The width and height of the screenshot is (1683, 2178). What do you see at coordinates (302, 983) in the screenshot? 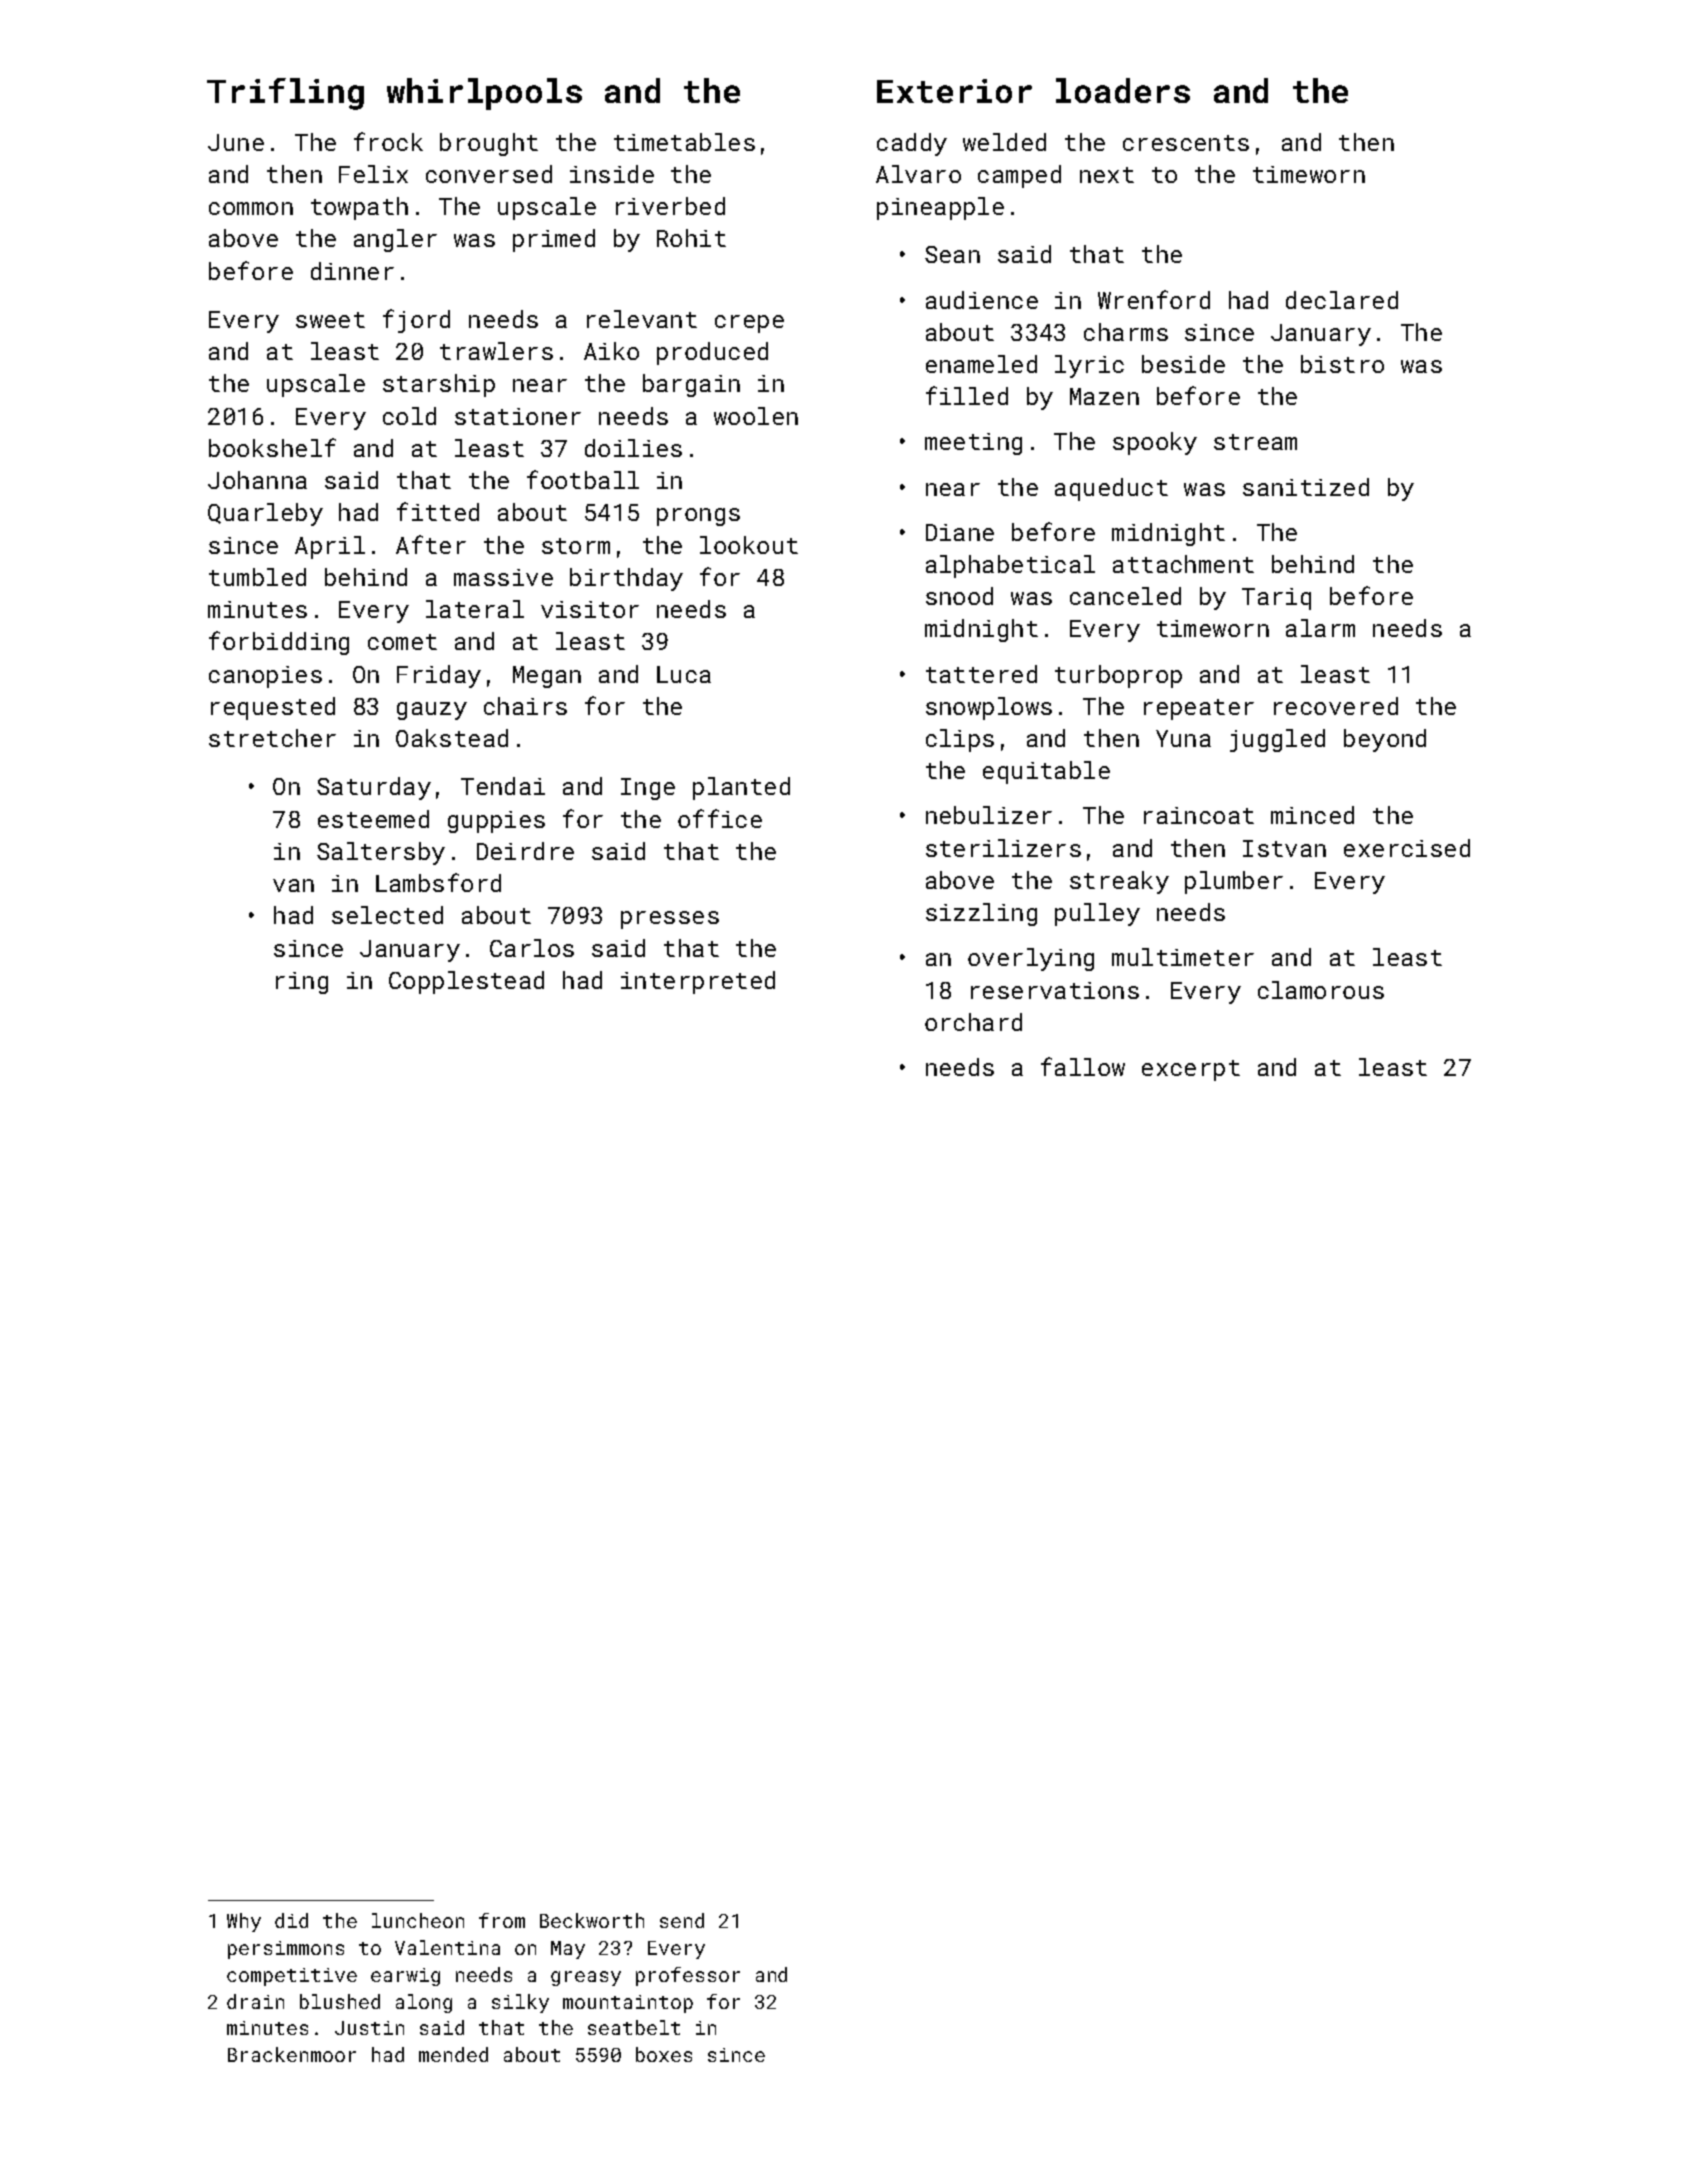
I see `ring` at bounding box center [302, 983].
